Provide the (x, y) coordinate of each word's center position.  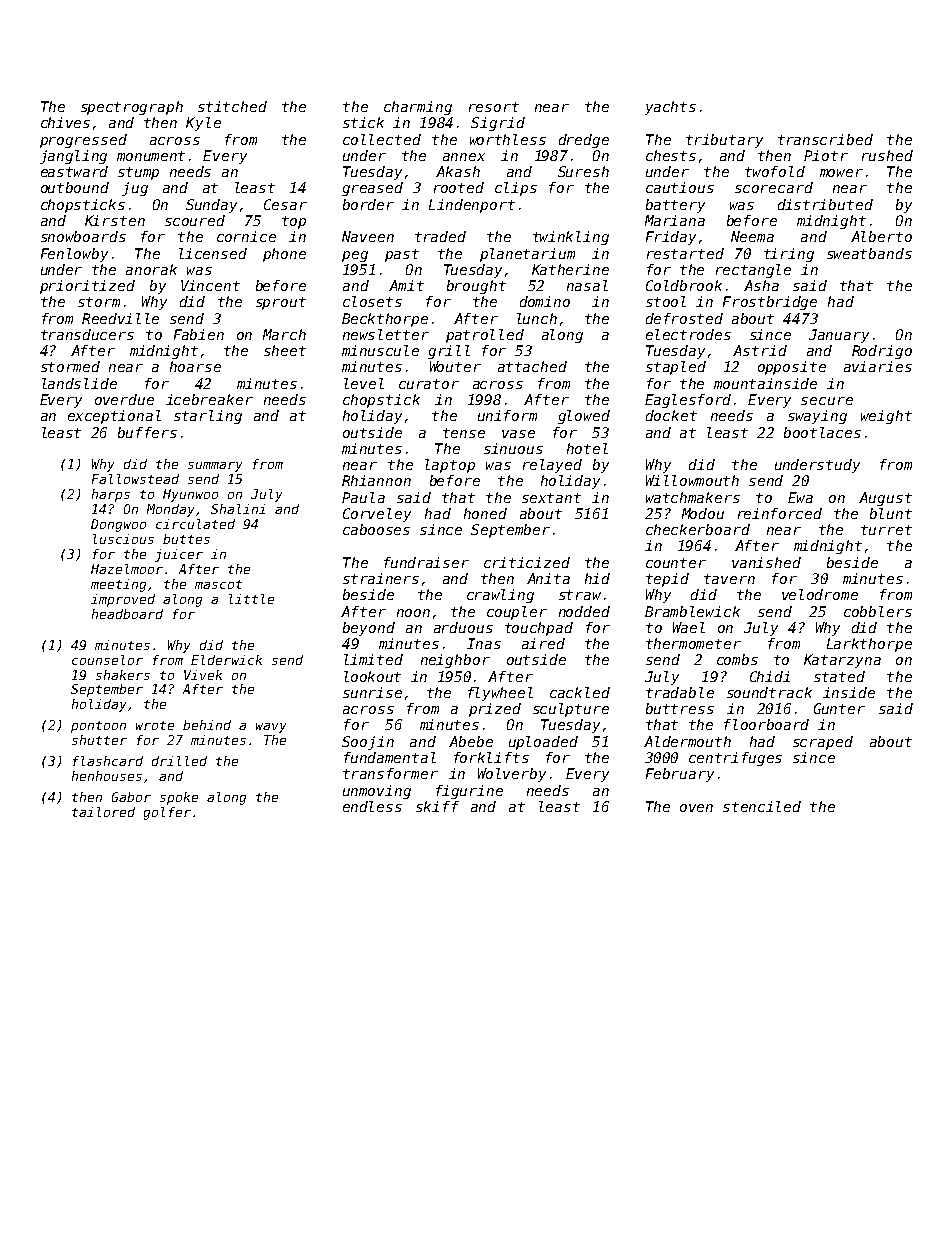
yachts (670, 108)
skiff (437, 806)
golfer (167, 813)
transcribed (825, 139)
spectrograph (132, 108)
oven (696, 808)
